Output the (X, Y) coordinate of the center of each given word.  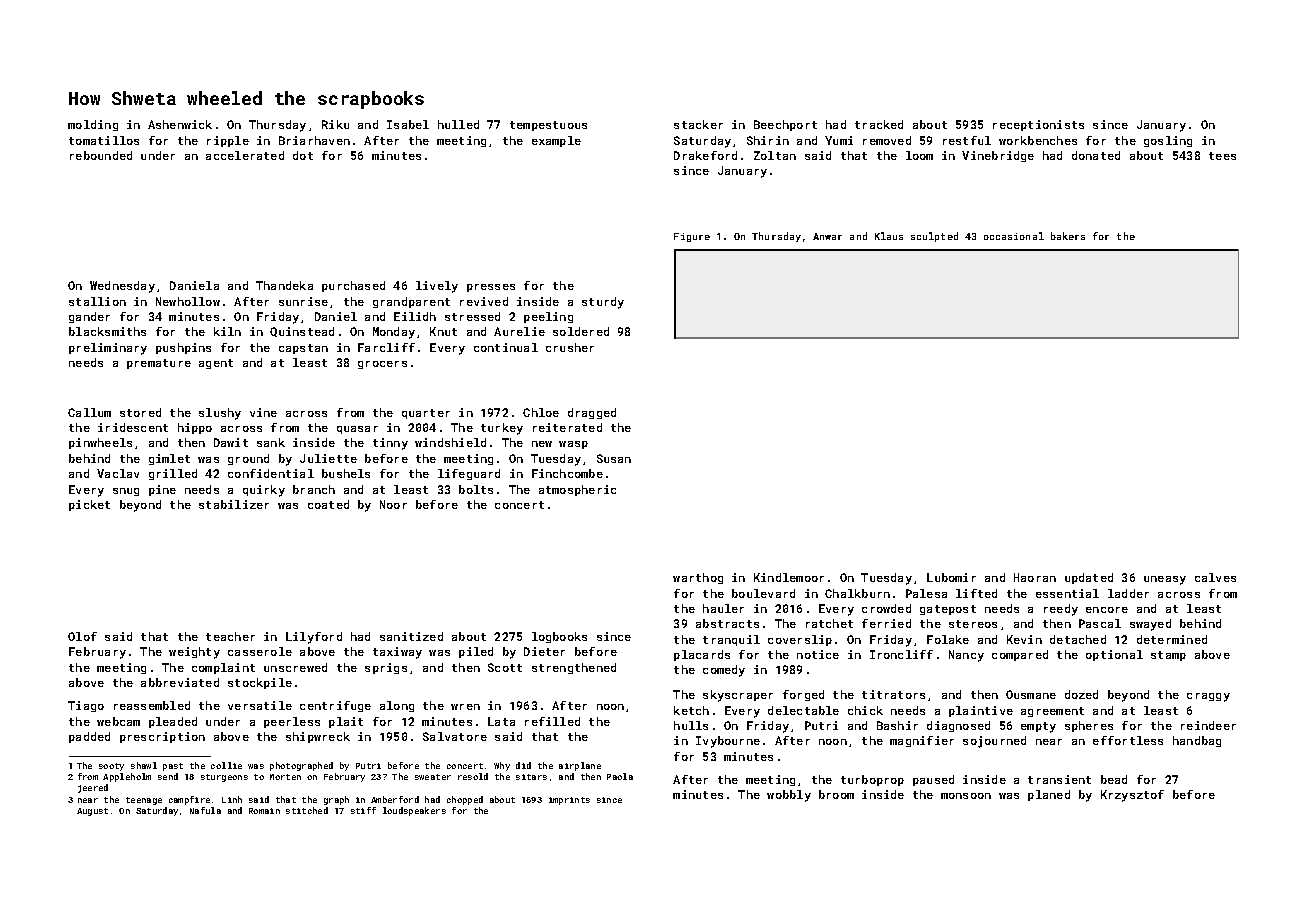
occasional (1014, 236)
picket (89, 505)
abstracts (727, 623)
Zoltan (775, 155)
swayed (1150, 625)
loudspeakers (414, 811)
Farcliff (386, 347)
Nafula (205, 810)
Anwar (827, 236)
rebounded (101, 155)
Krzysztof (1132, 796)
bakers (1068, 236)
